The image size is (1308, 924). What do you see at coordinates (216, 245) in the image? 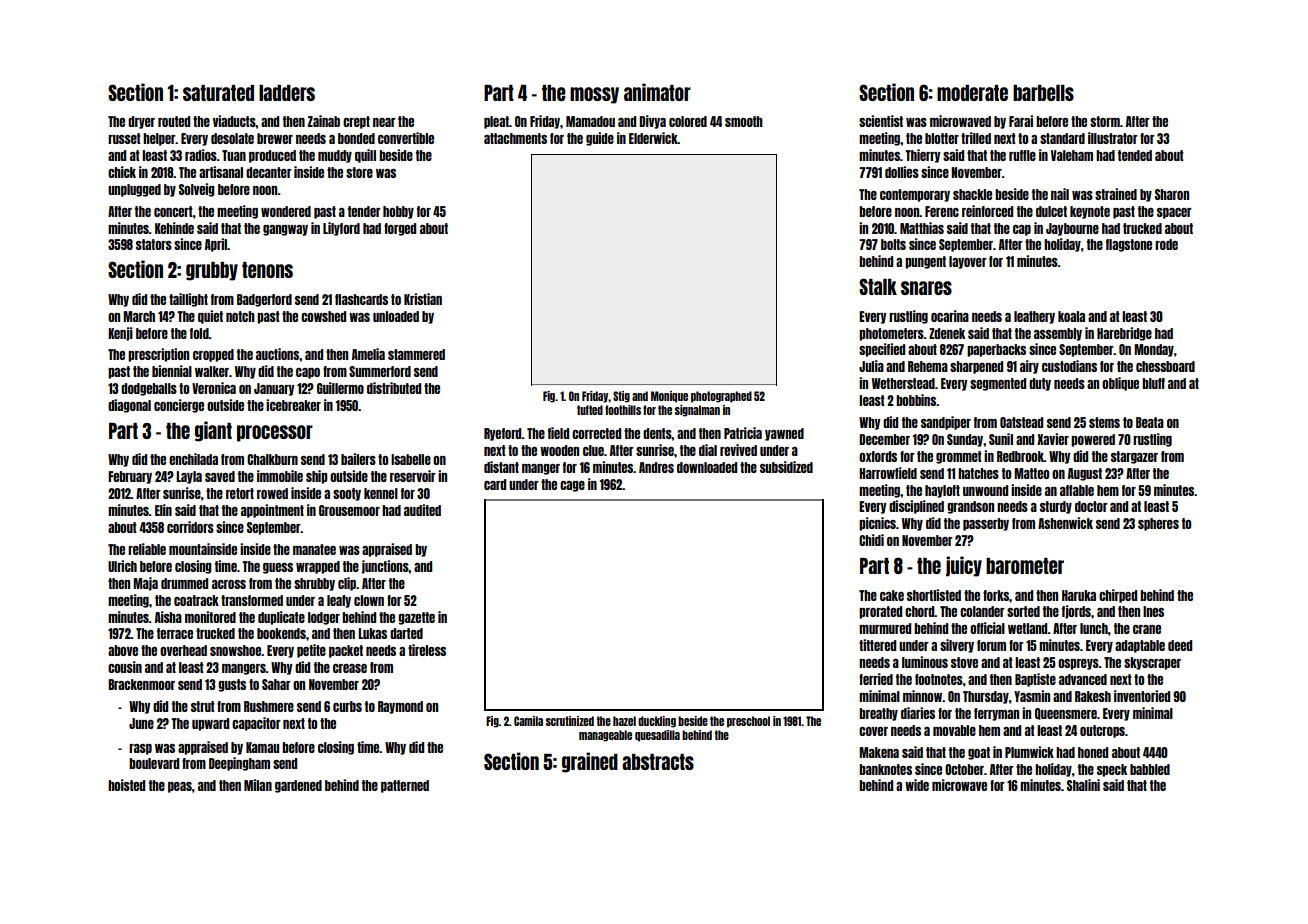
I see `April` at bounding box center [216, 245].
